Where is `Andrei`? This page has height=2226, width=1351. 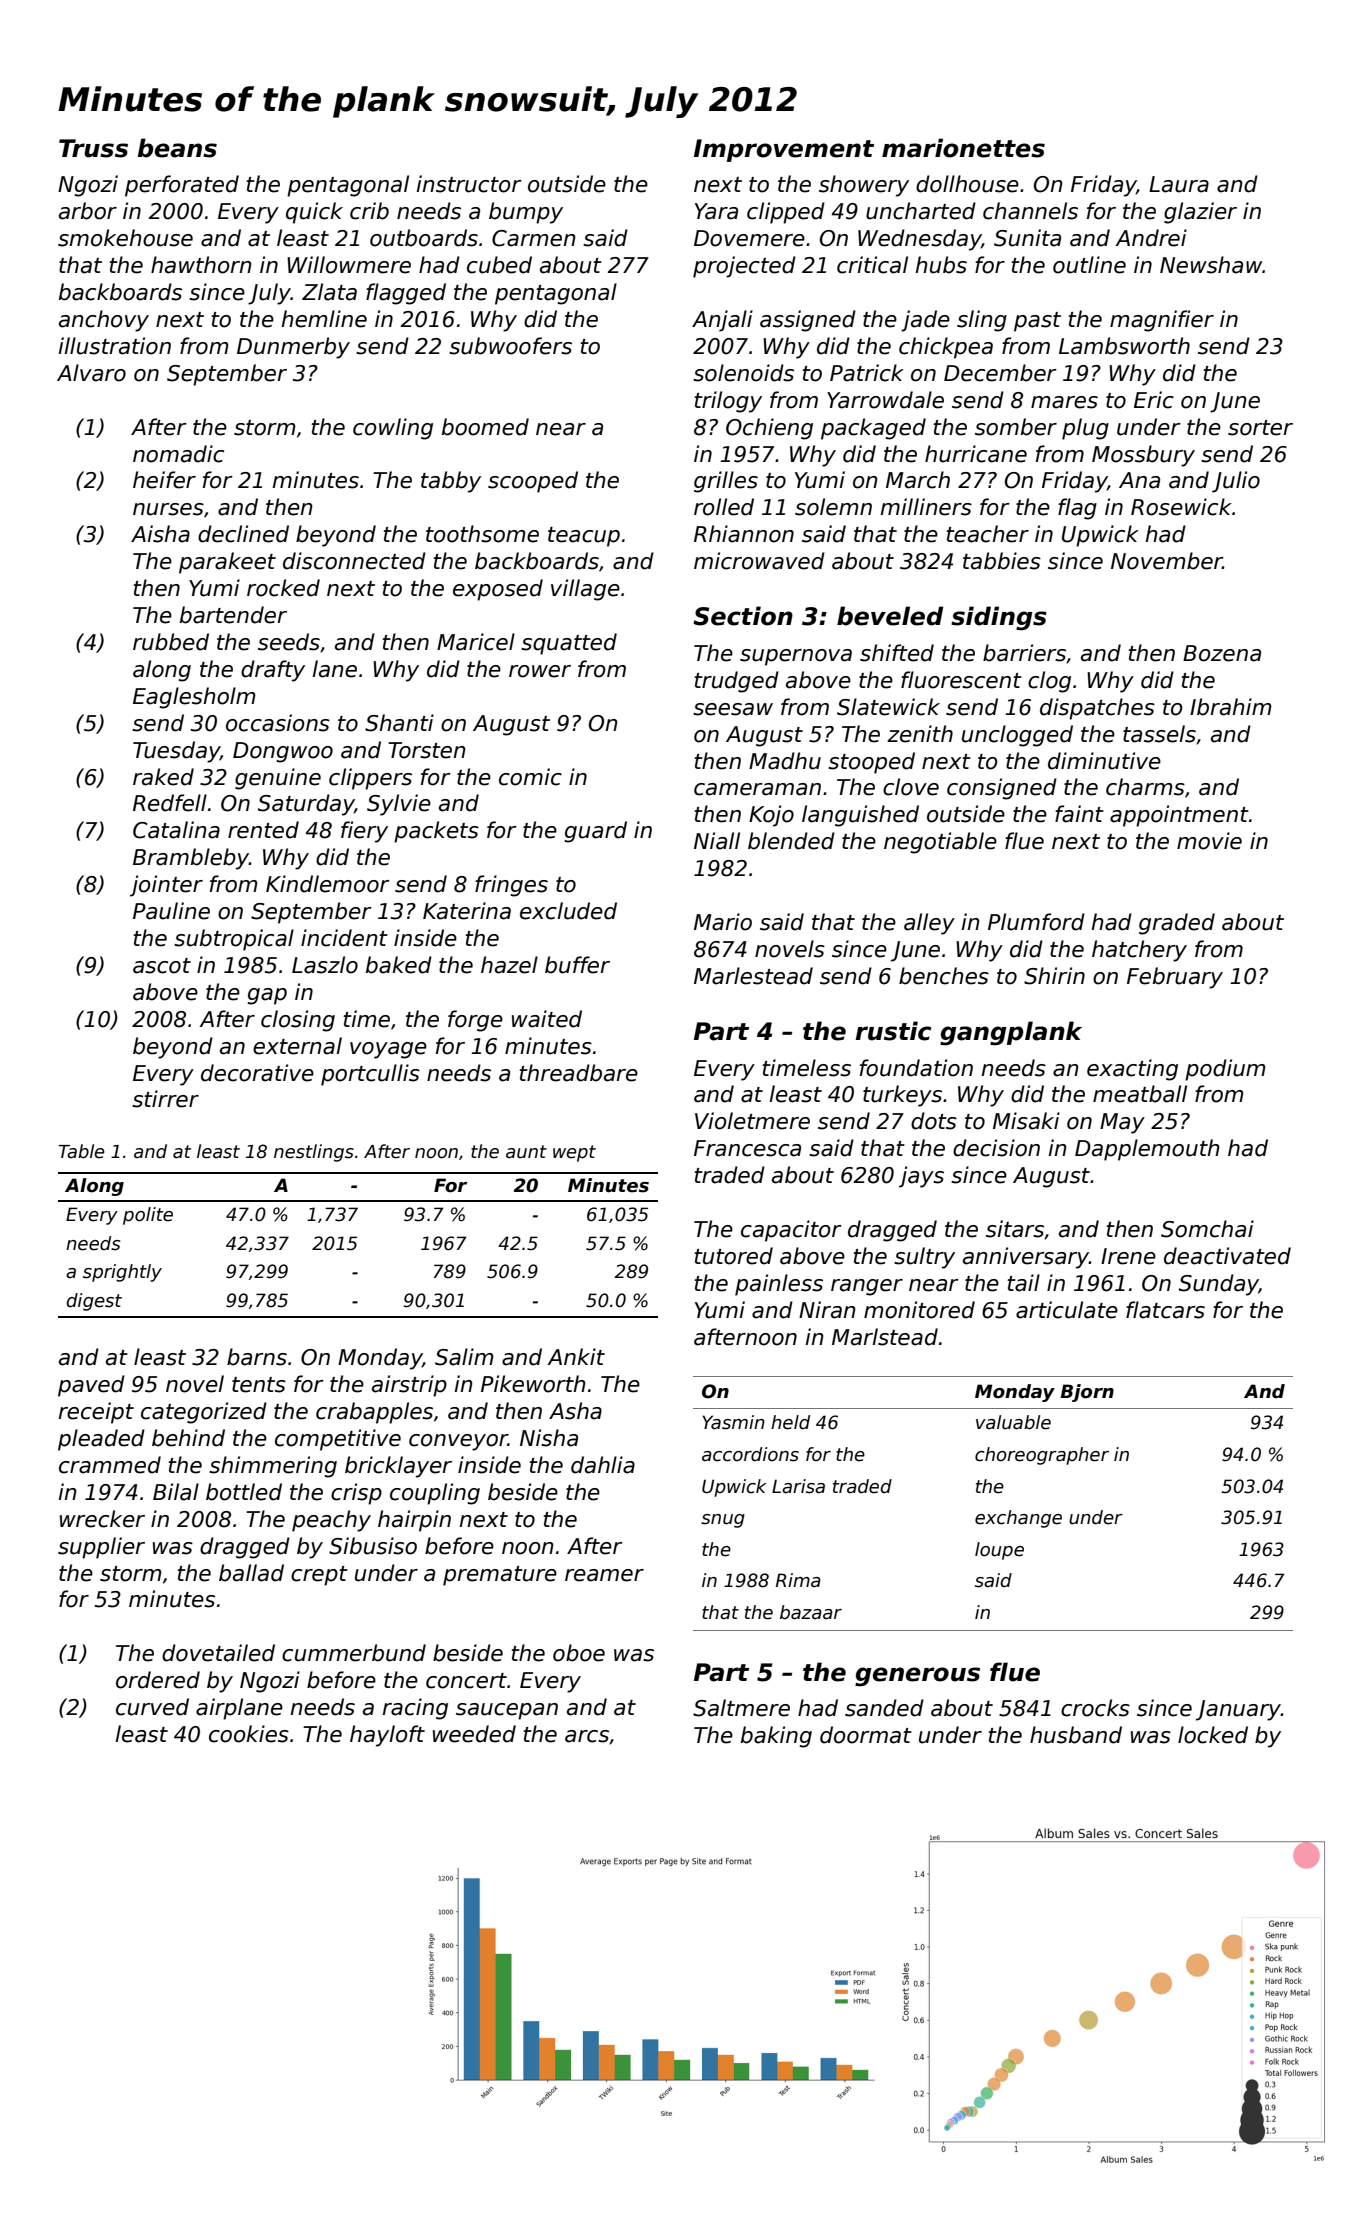
Andrei is located at coordinates (1151, 238).
